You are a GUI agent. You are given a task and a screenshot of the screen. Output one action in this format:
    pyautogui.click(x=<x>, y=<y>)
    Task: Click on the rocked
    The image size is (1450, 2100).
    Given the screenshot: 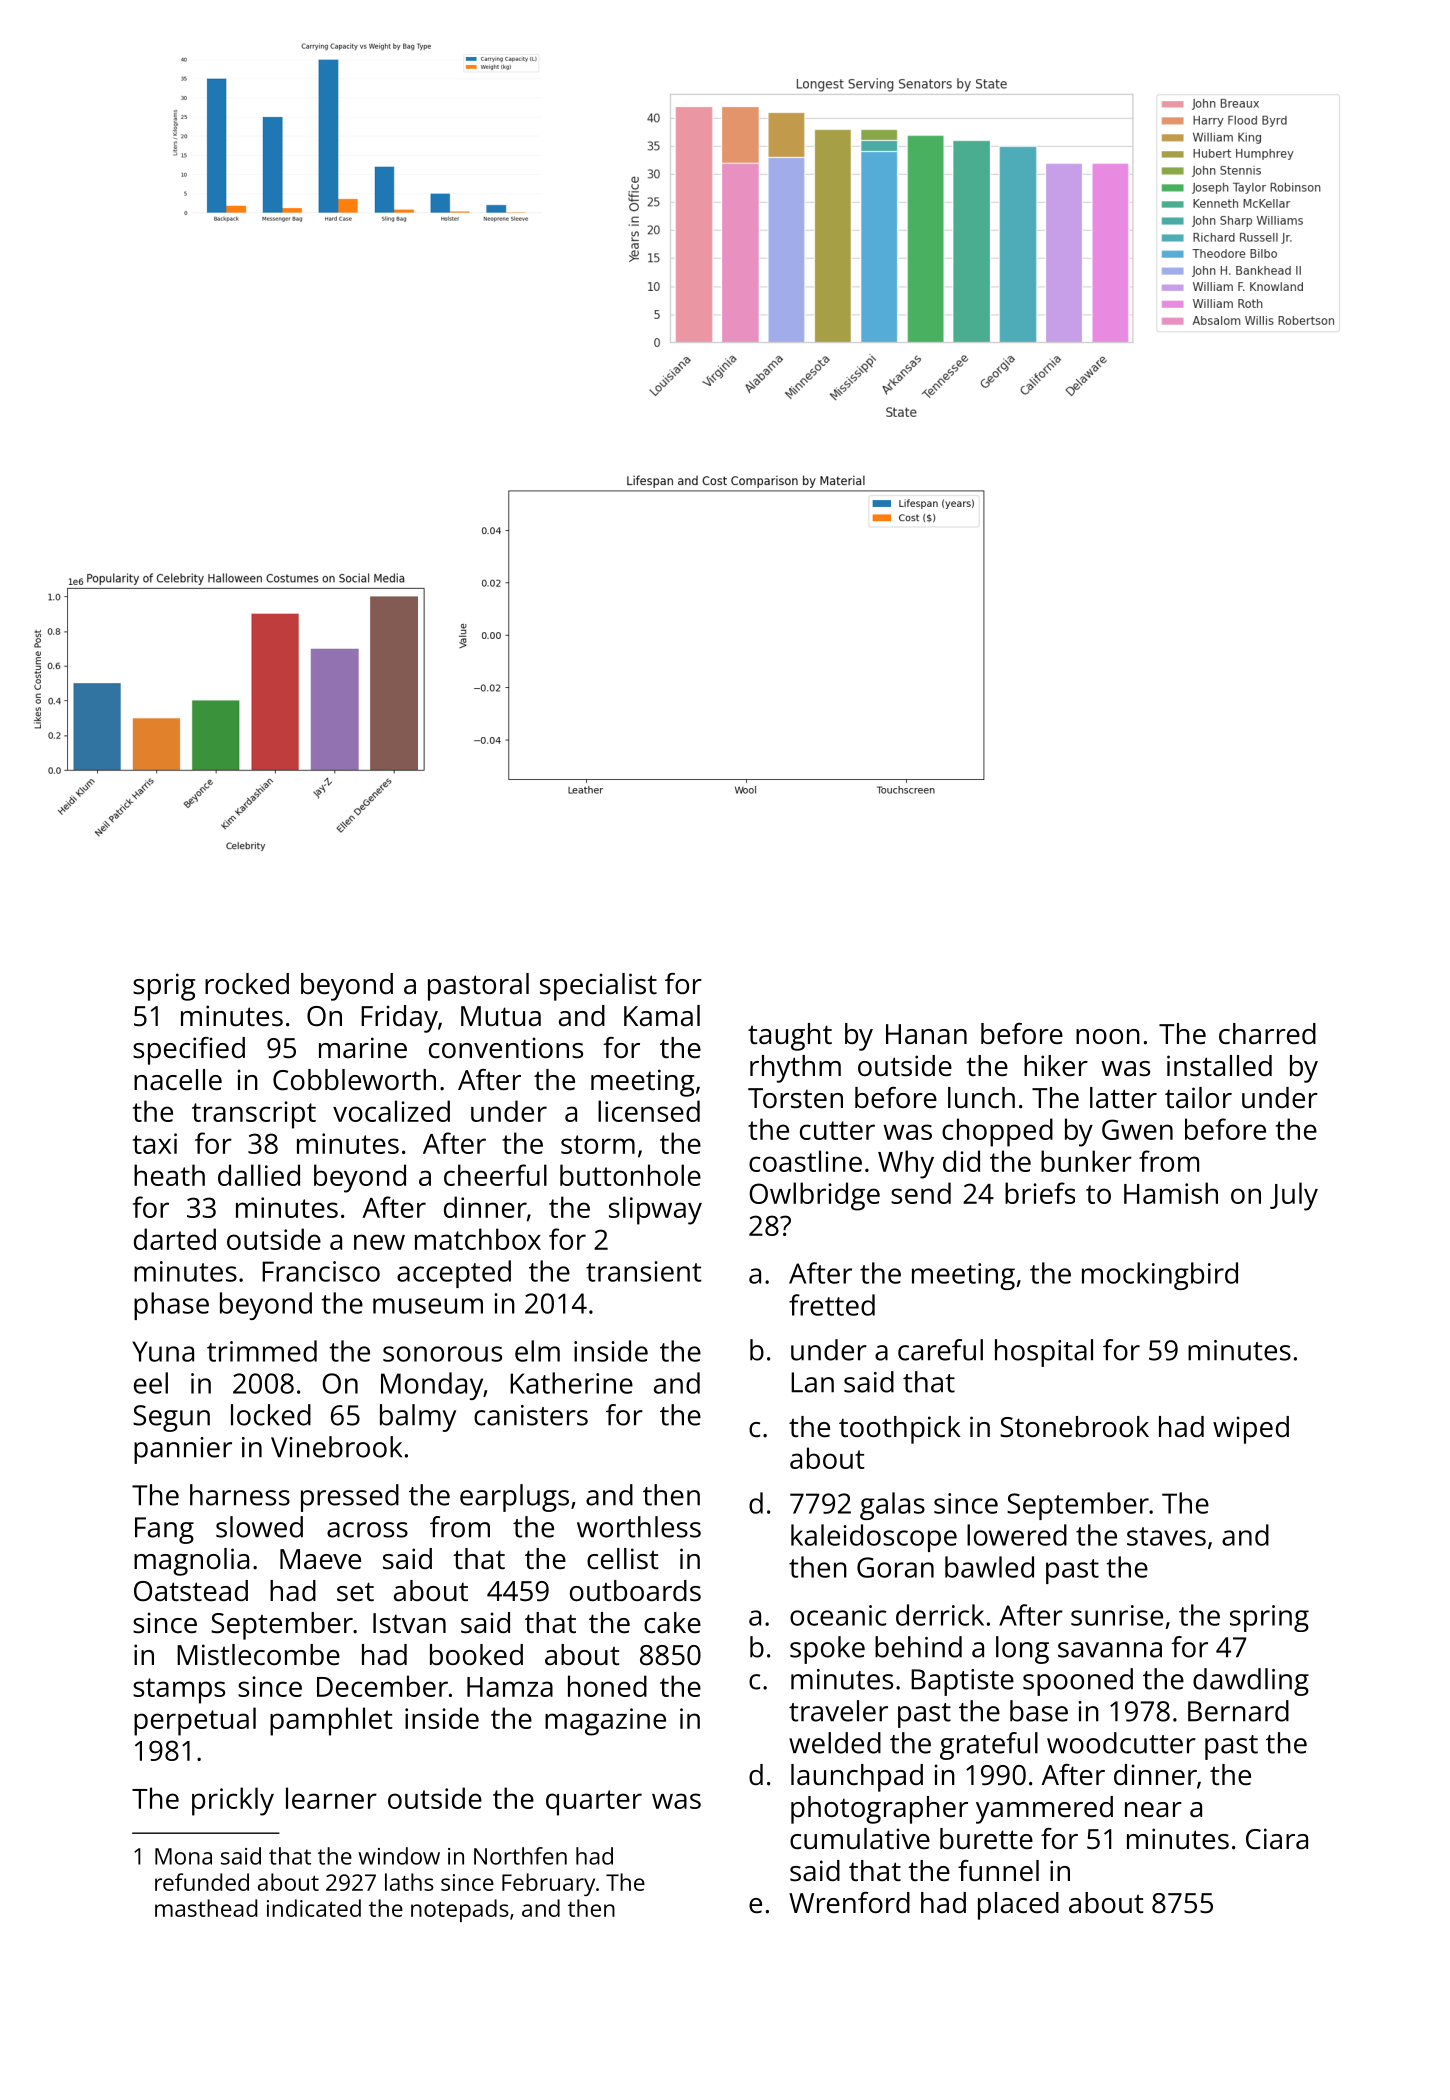 What is the action you would take?
    pyautogui.click(x=247, y=984)
